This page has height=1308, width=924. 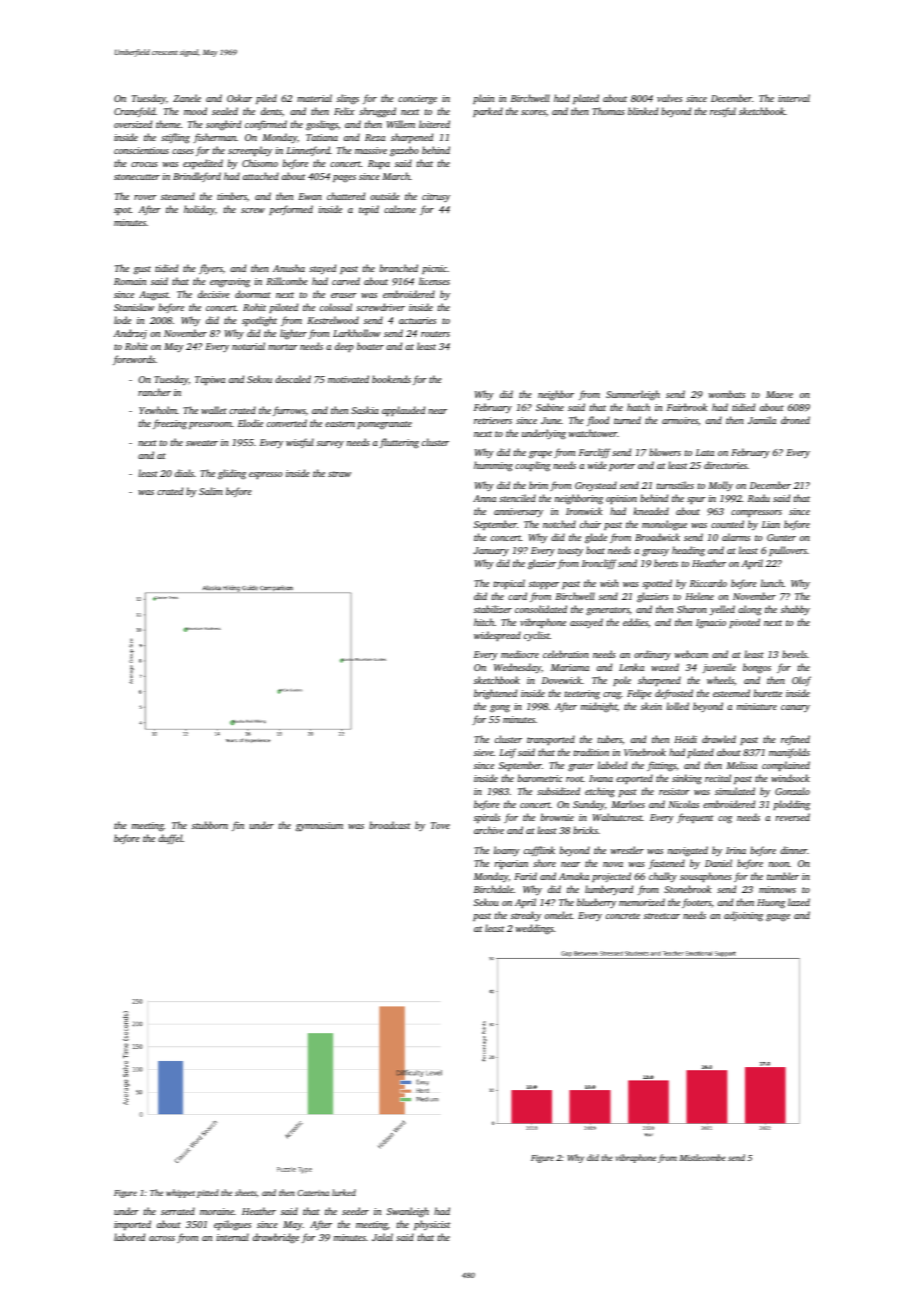 I want to click on songbird, so click(x=223, y=125).
